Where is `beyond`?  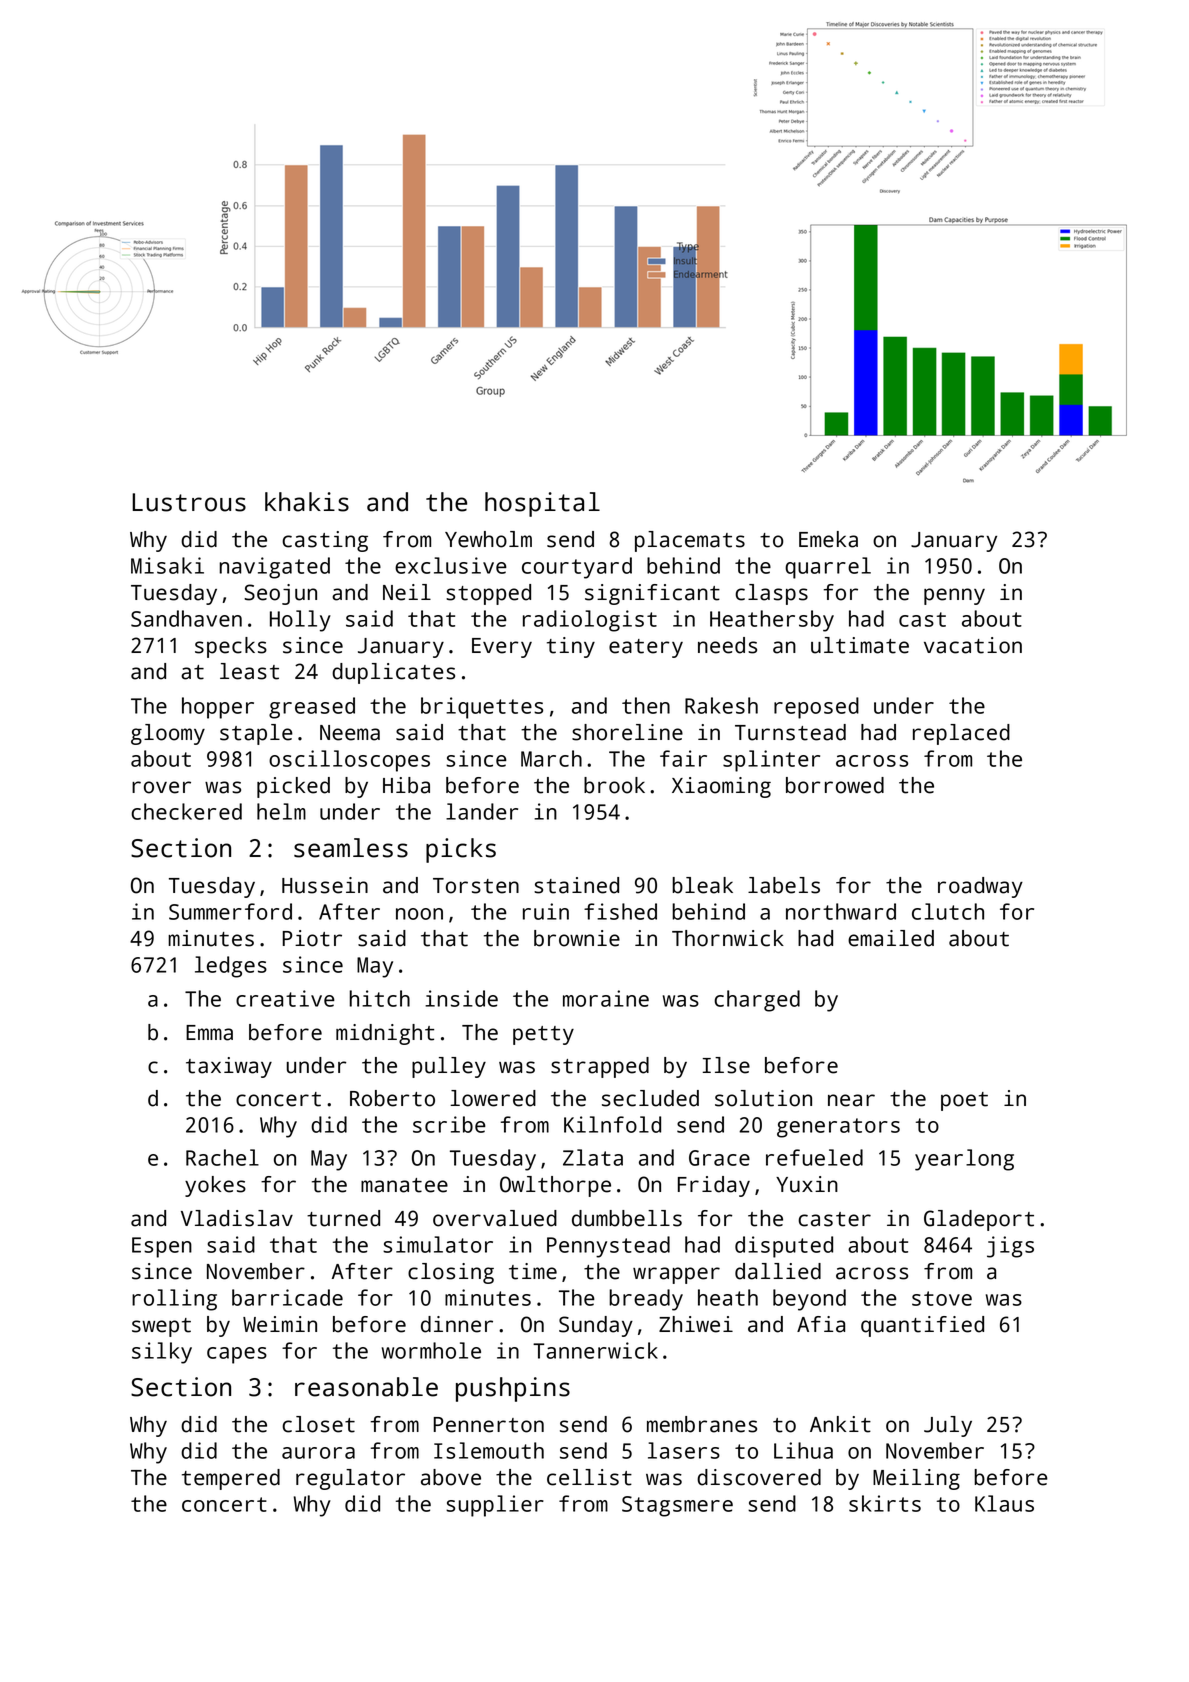
beyond is located at coordinates (809, 1300).
